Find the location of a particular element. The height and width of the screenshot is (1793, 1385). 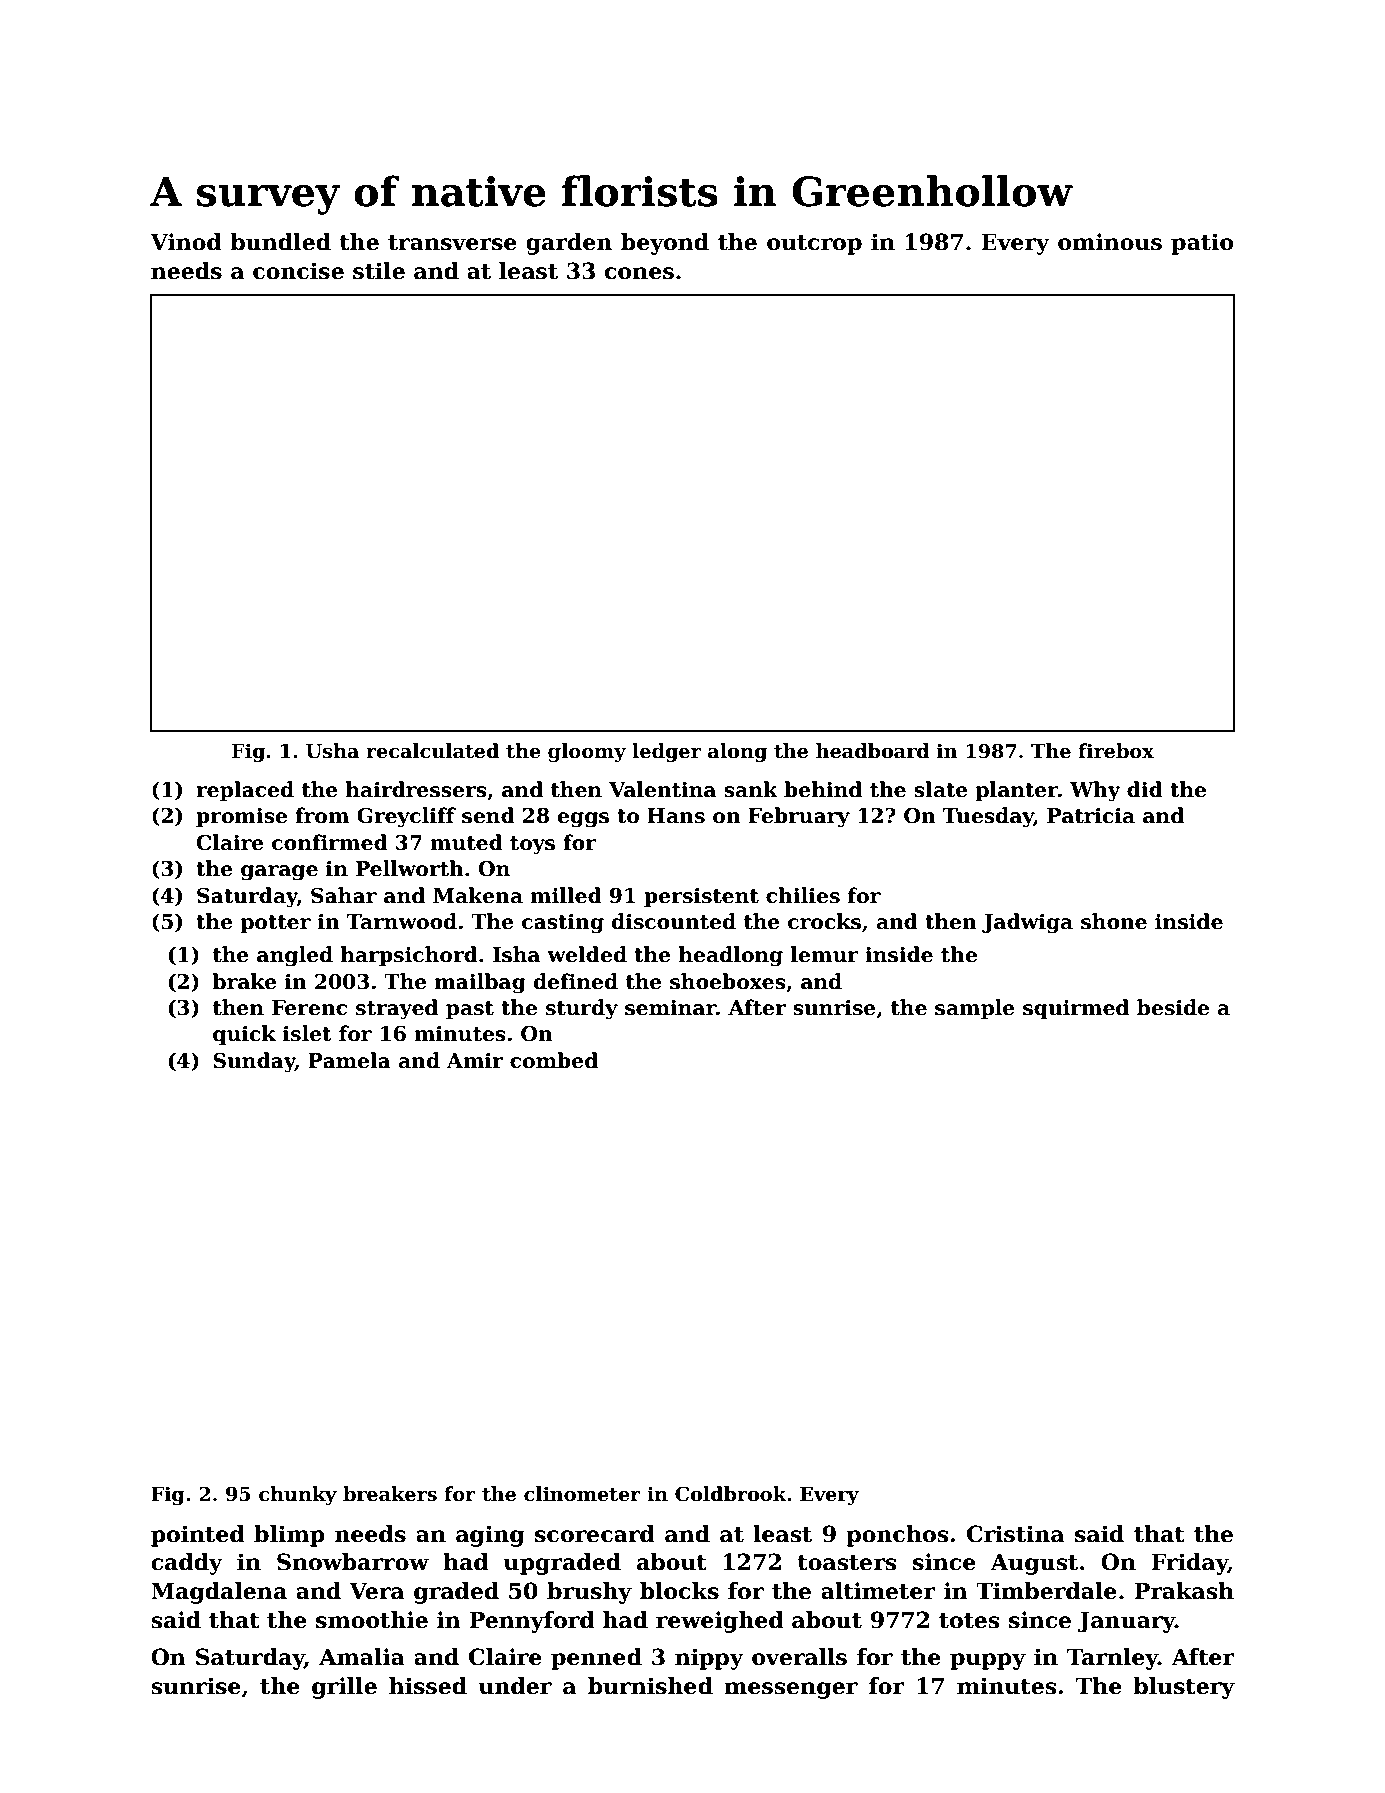

Coldbrook is located at coordinates (731, 1494).
